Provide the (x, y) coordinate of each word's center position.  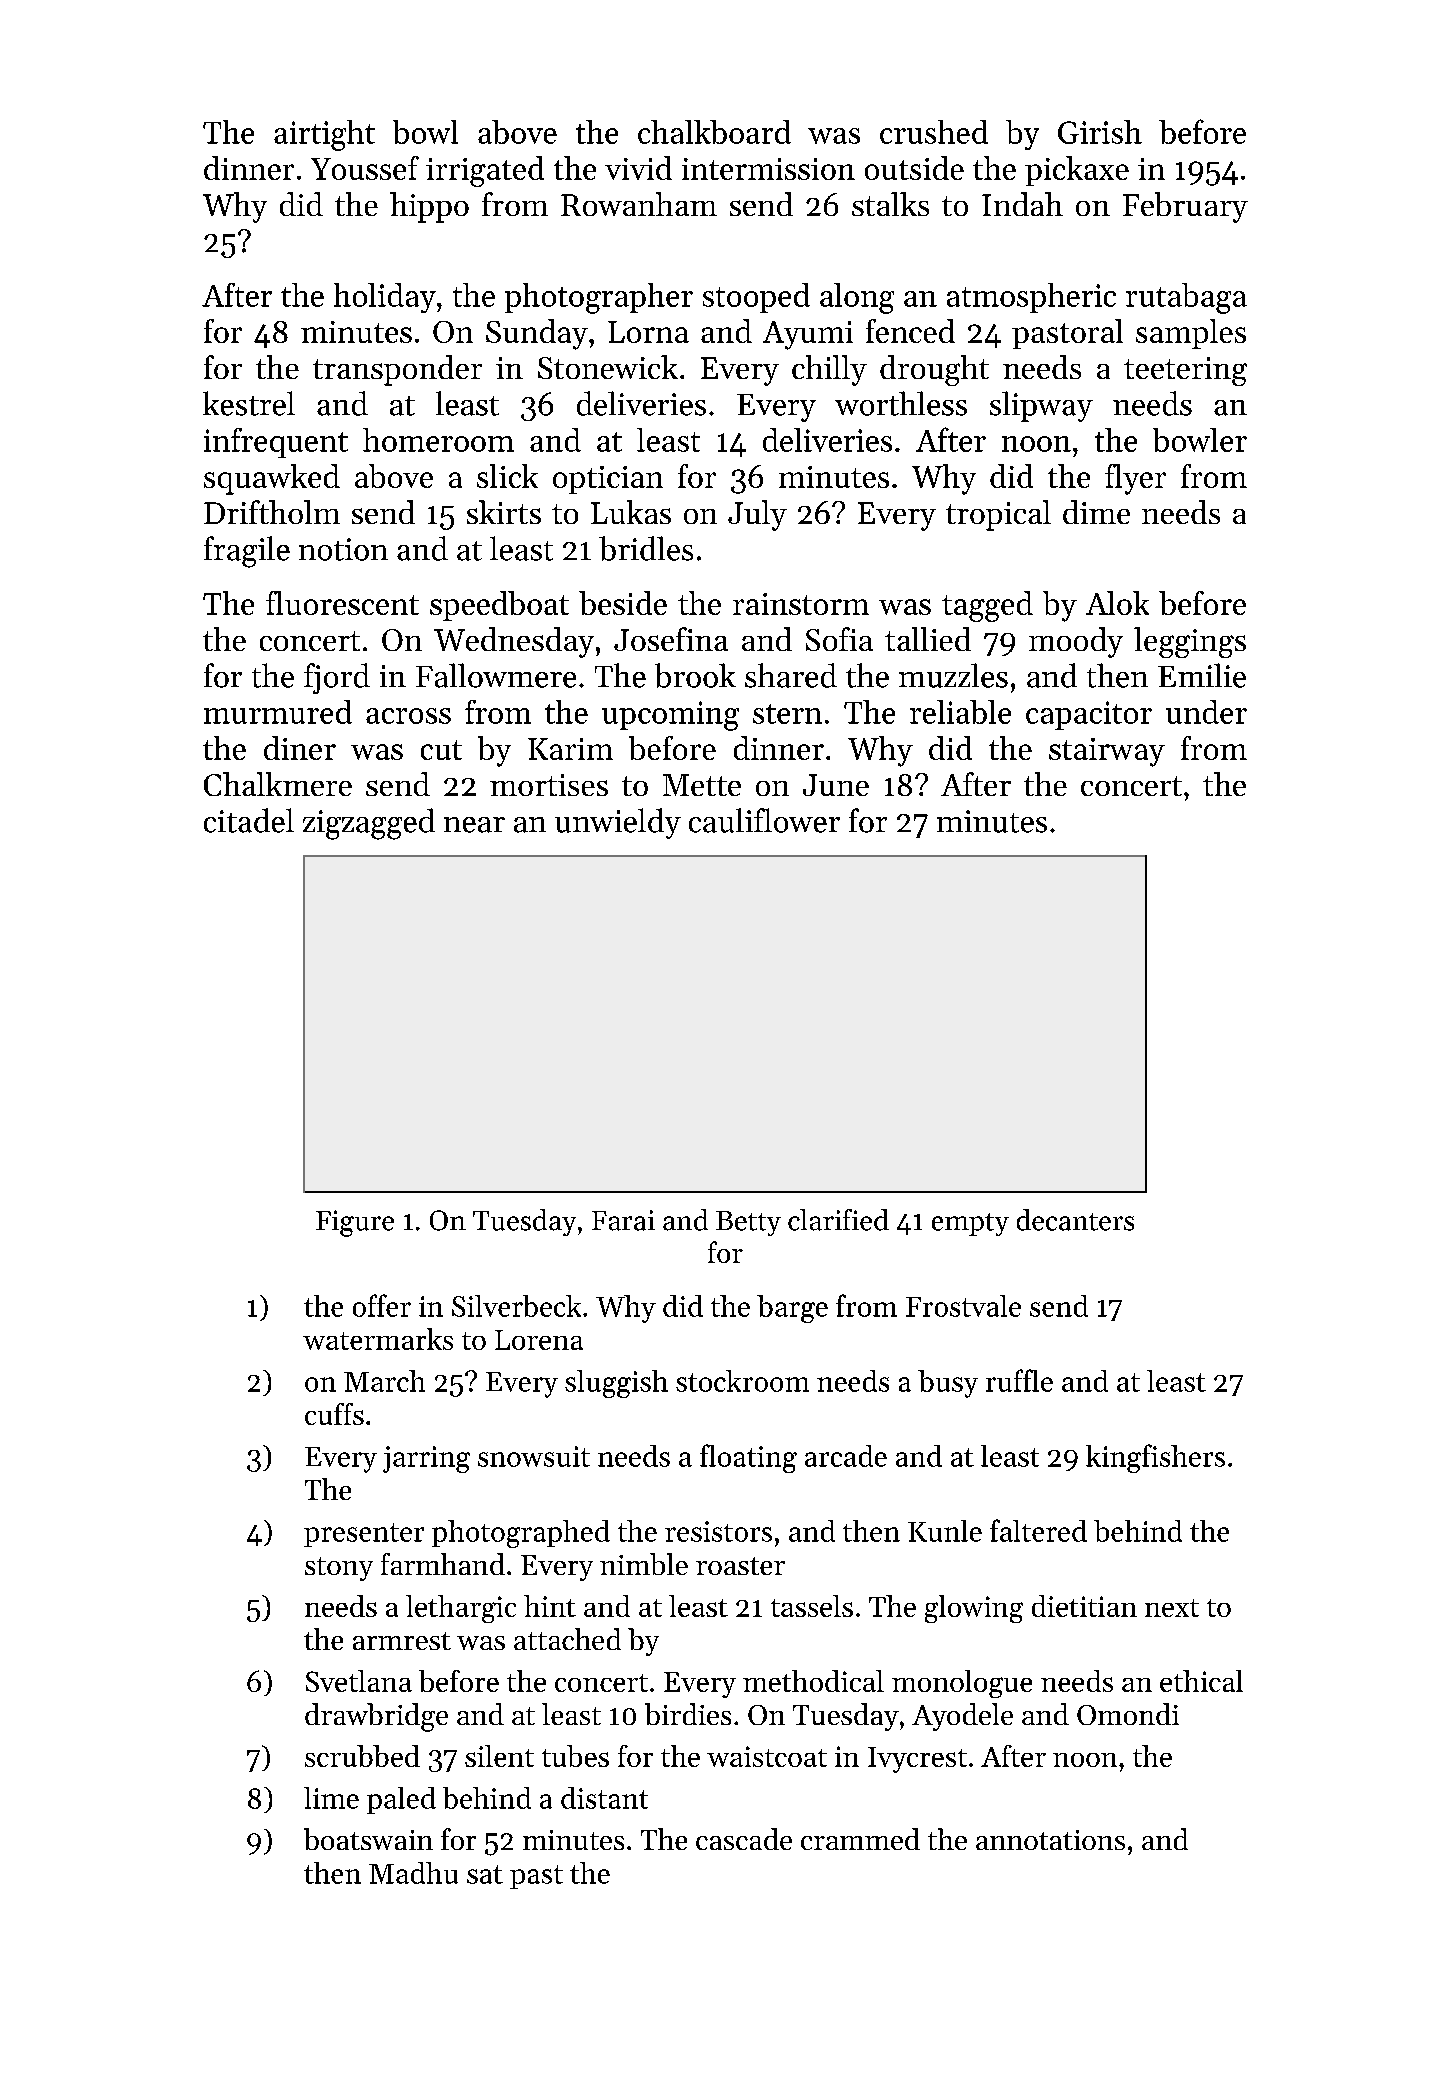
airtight (324, 135)
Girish (1100, 132)
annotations (1050, 1840)
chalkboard (714, 132)
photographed (521, 1534)
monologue (962, 1684)
